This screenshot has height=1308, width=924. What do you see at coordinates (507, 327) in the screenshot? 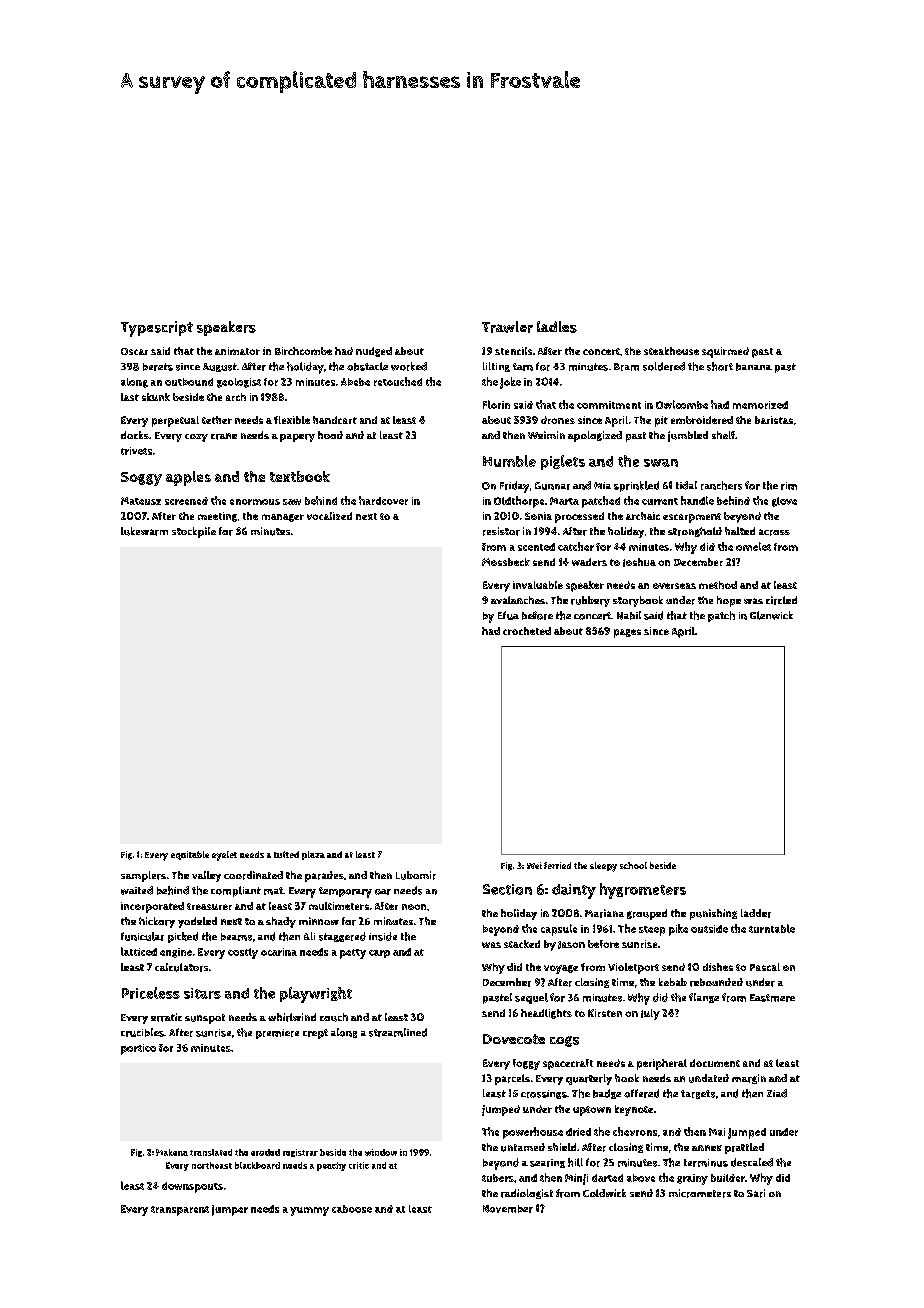
I see `Trawler` at bounding box center [507, 327].
